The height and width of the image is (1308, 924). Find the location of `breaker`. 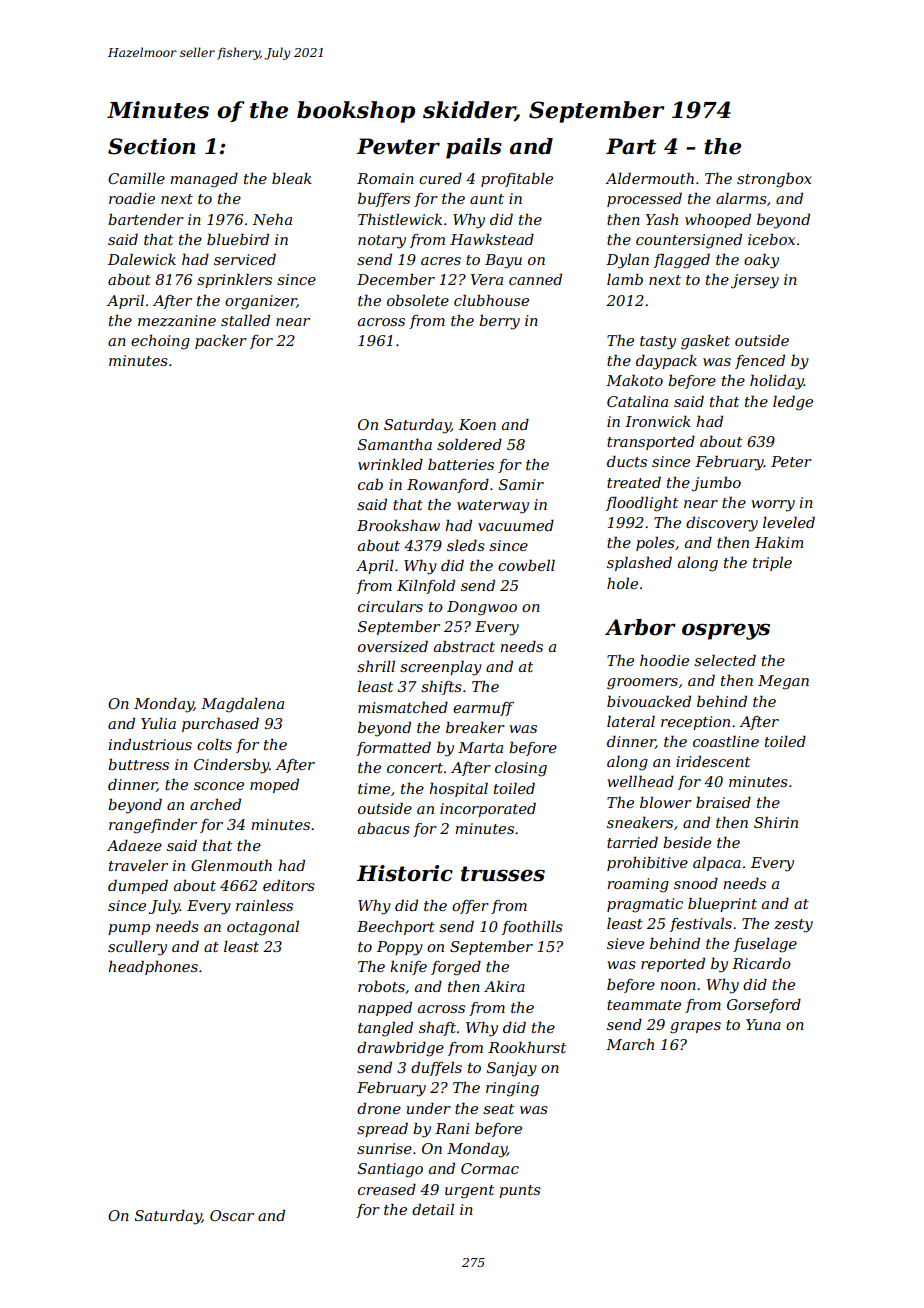

breaker is located at coordinates (475, 727).
